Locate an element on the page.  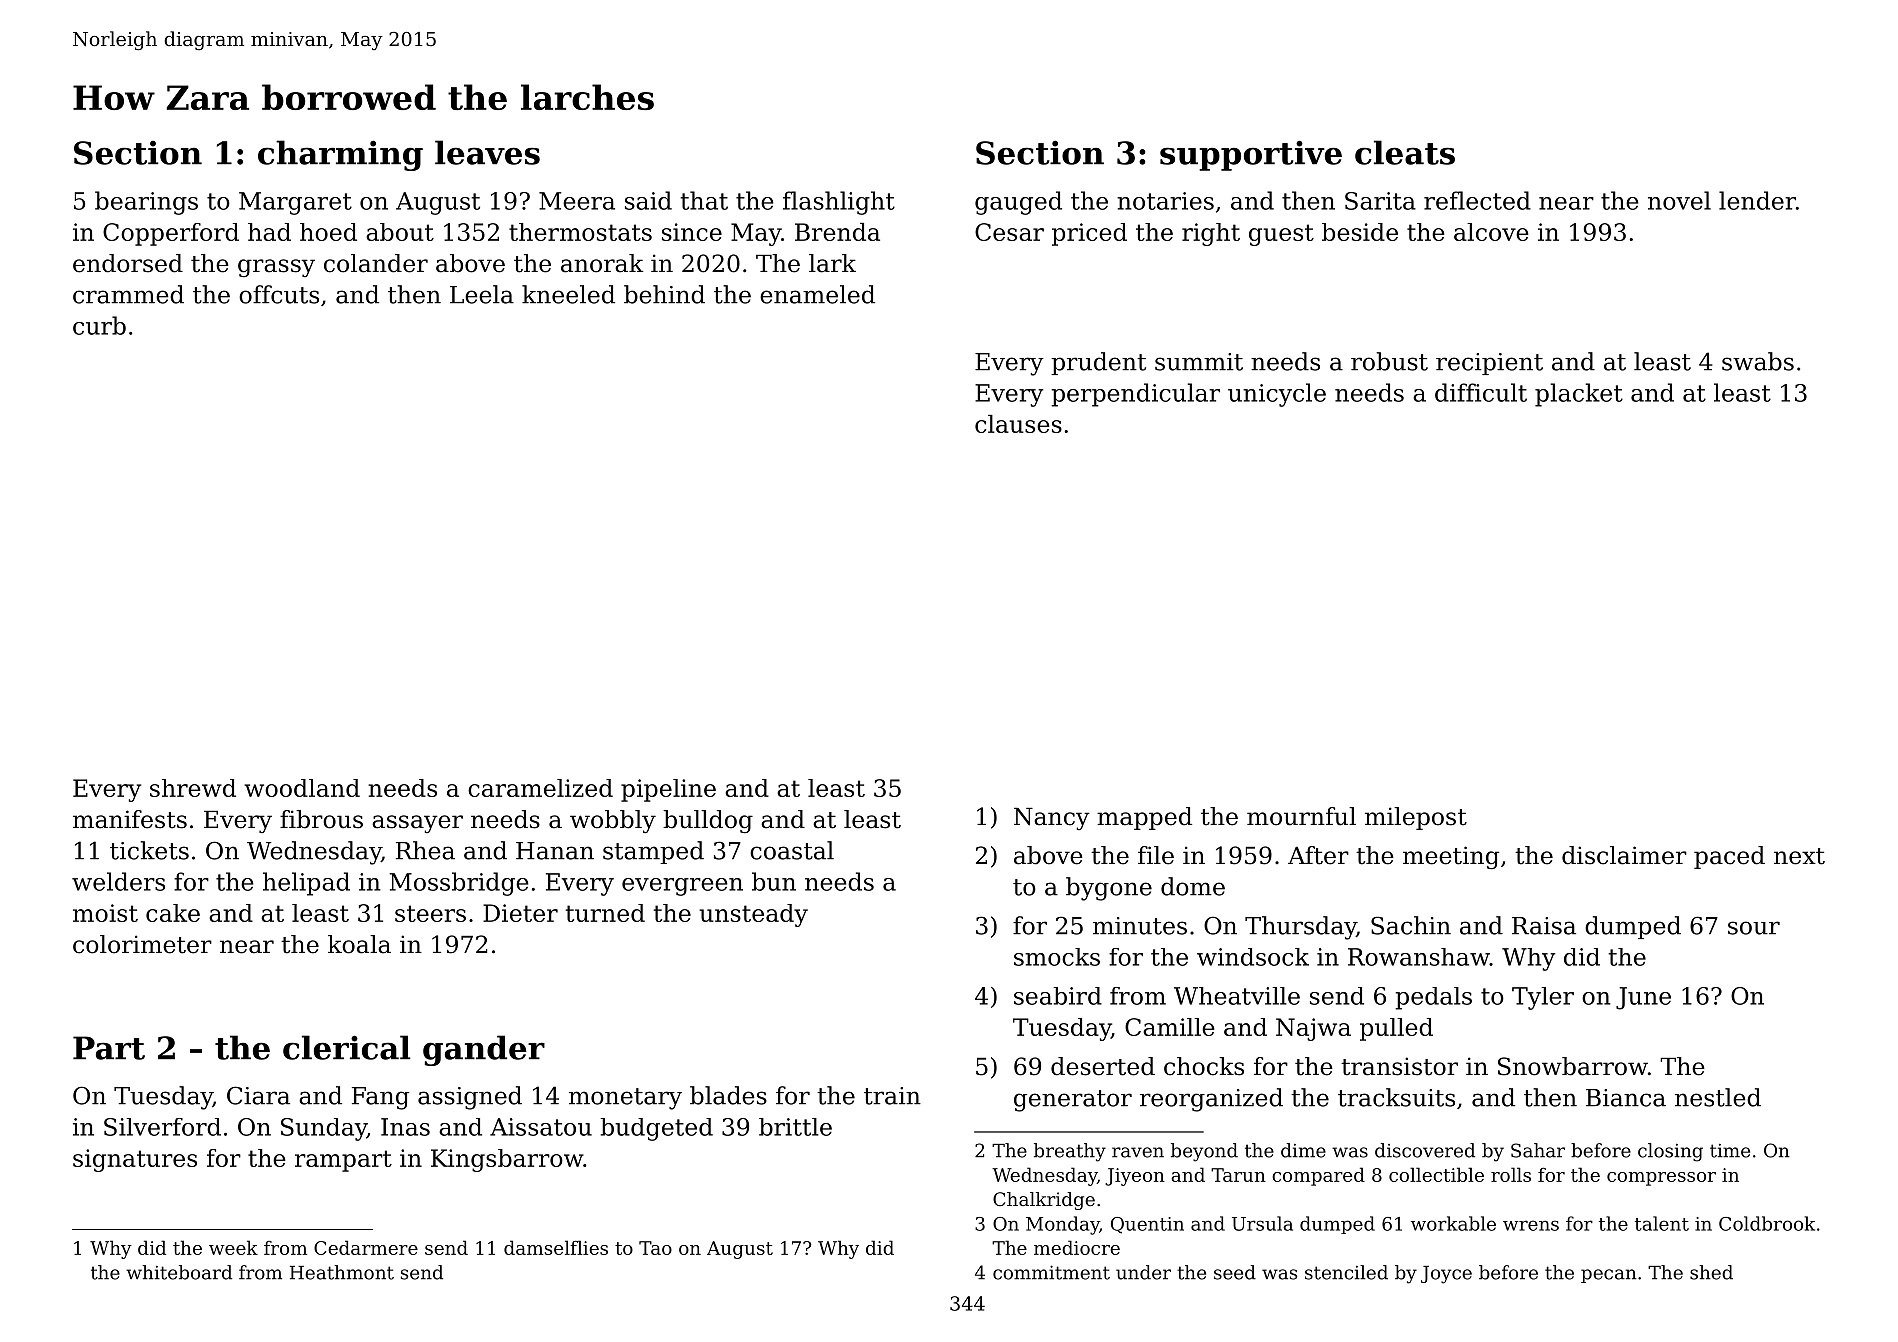
next is located at coordinates (1799, 856).
